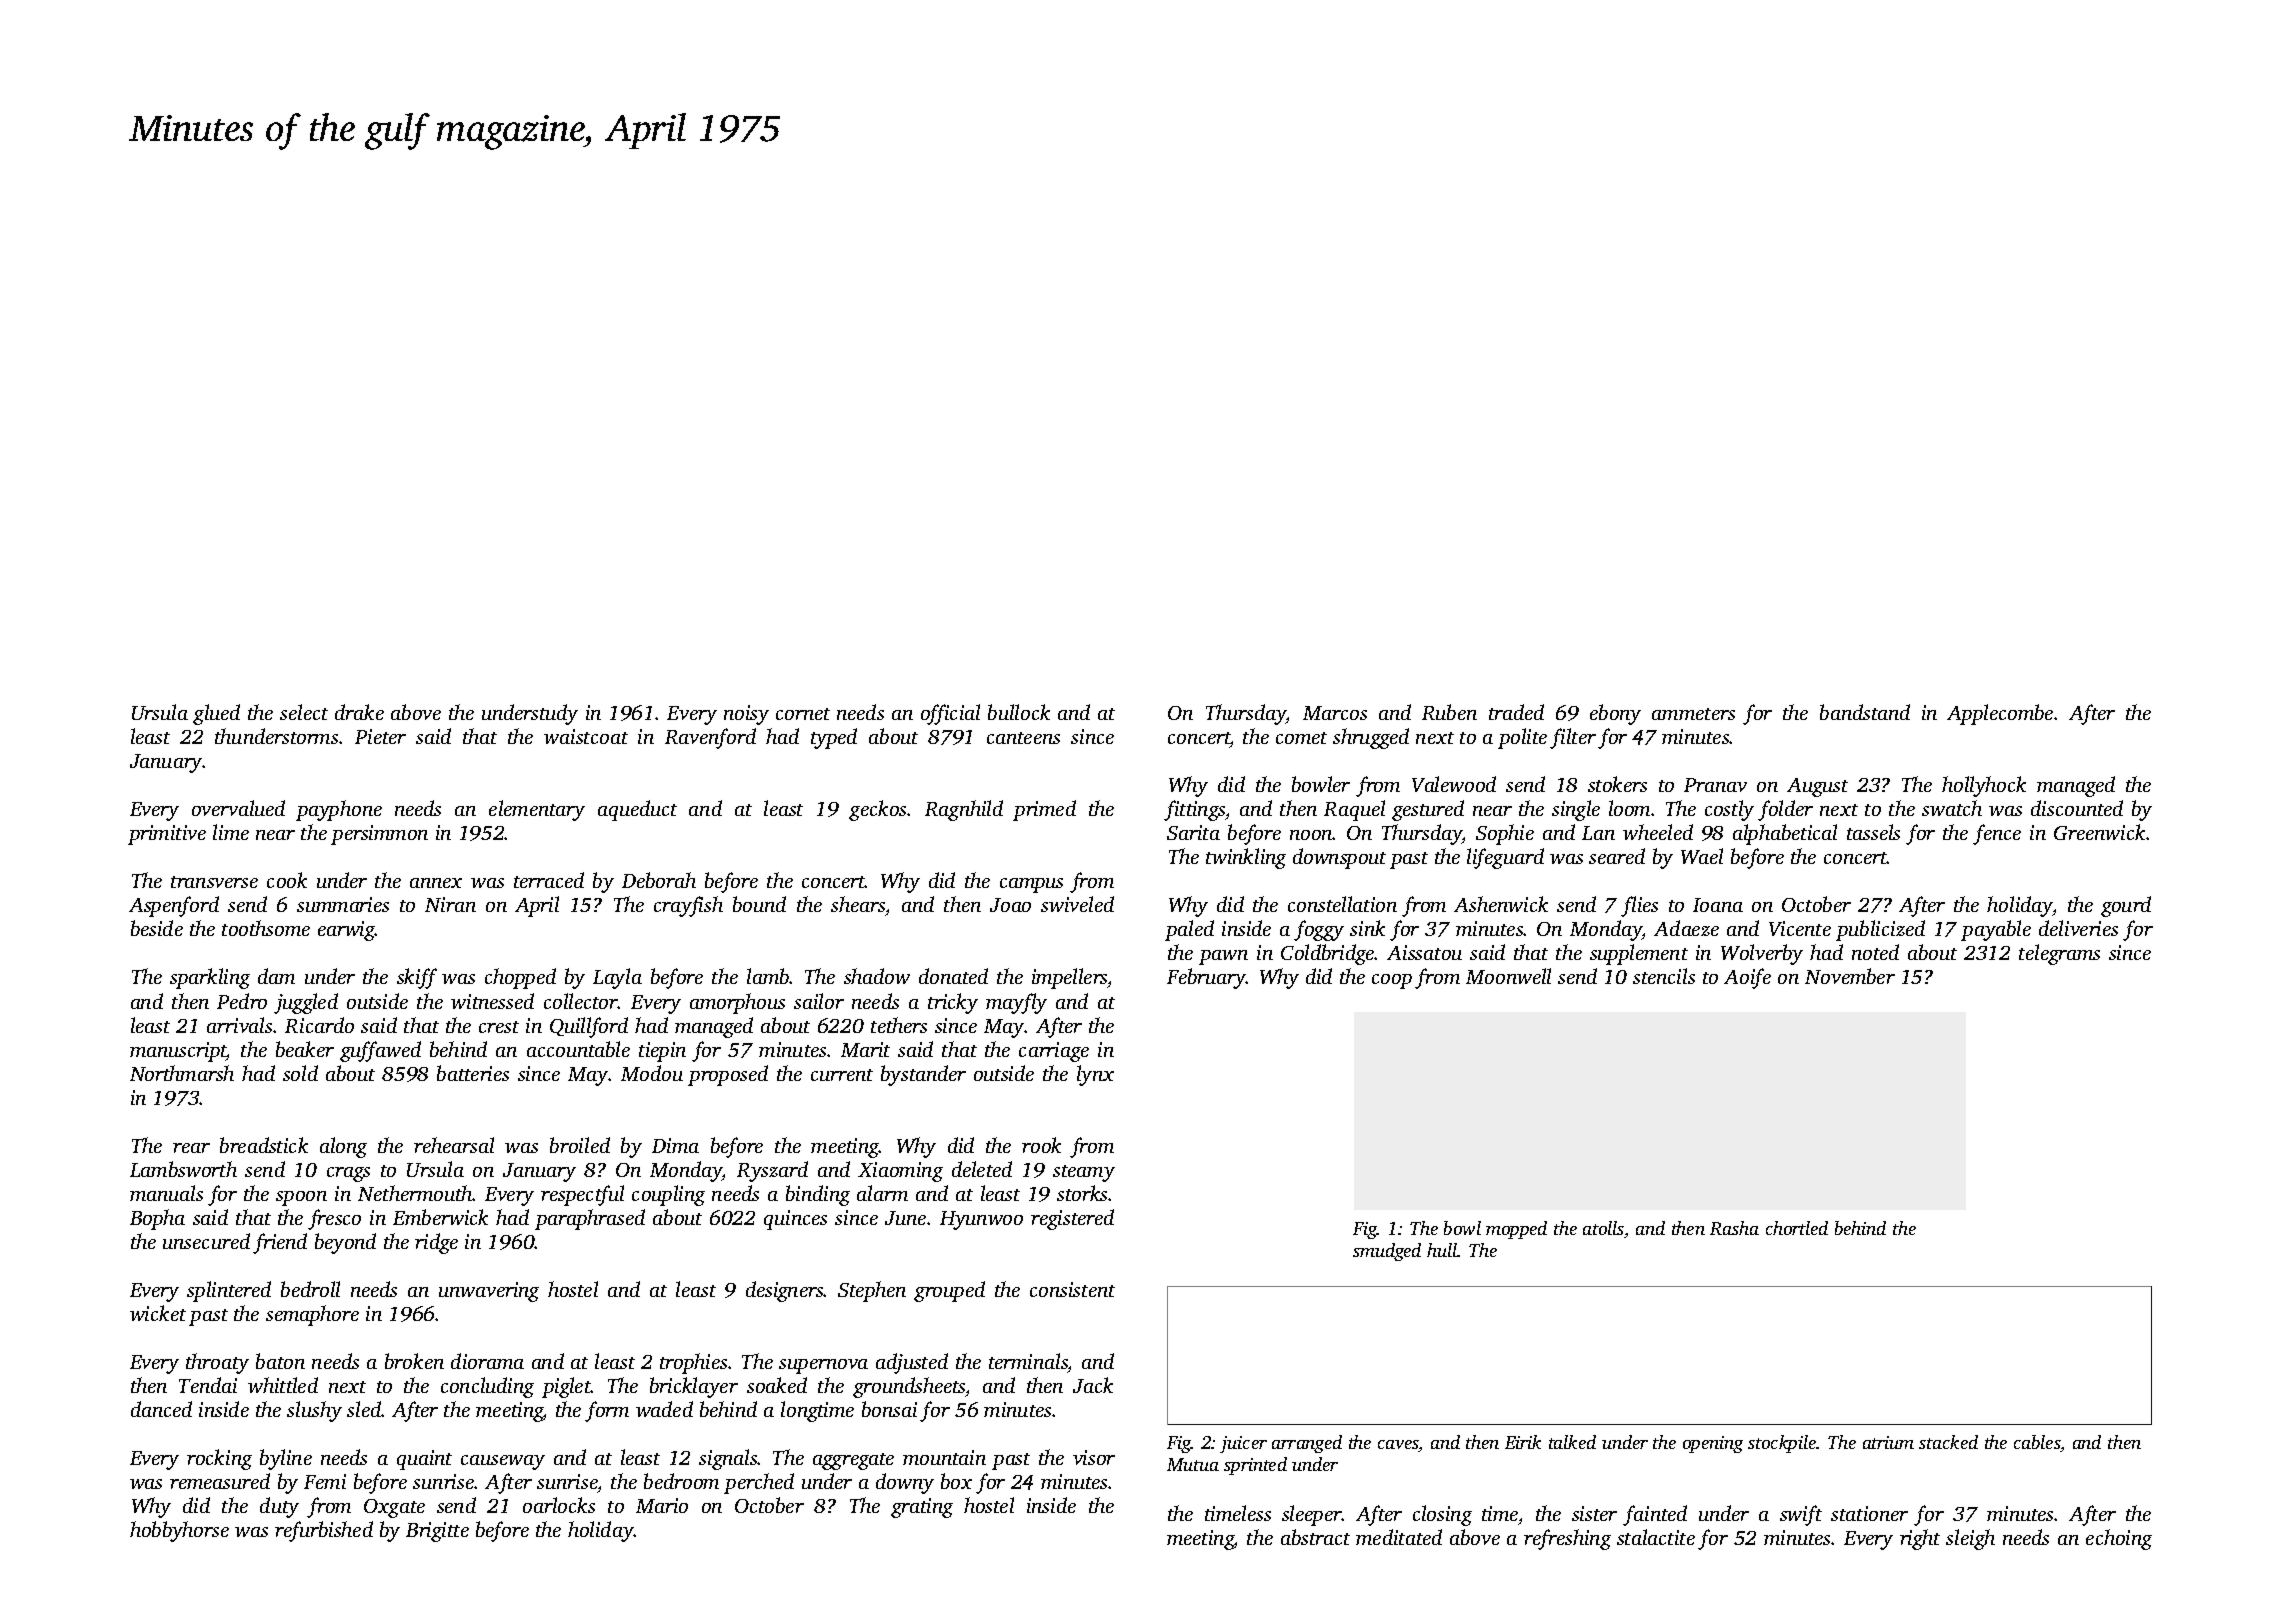 The image size is (2282, 1614). Describe the element at coordinates (589, 1027) in the document. I see `Quillford` at that location.
